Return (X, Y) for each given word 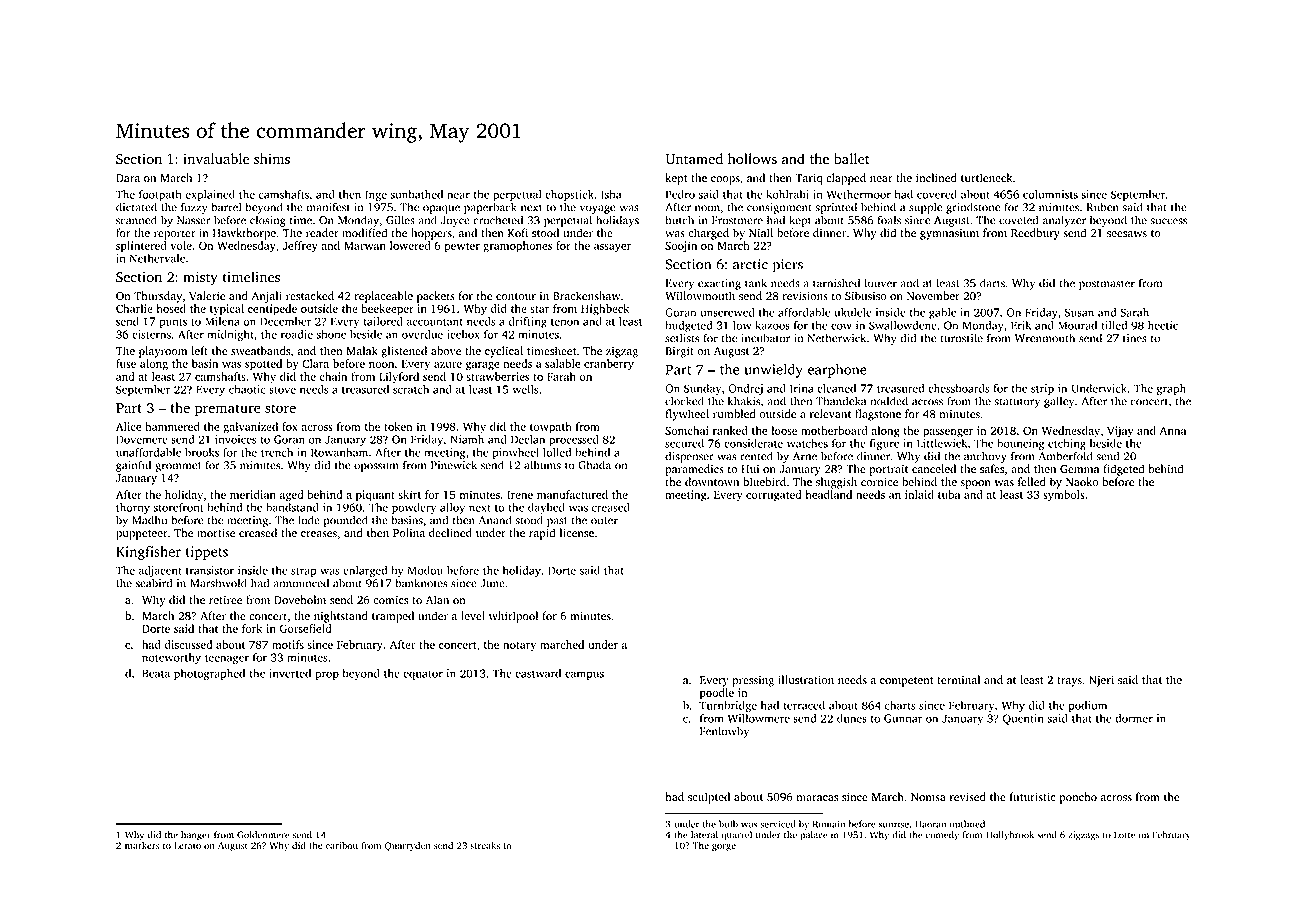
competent (907, 682)
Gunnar (903, 718)
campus (584, 675)
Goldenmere (263, 835)
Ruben (1102, 207)
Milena (222, 321)
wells (525, 389)
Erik (1021, 325)
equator (423, 675)
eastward (538, 673)
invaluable (216, 158)
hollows (752, 158)
